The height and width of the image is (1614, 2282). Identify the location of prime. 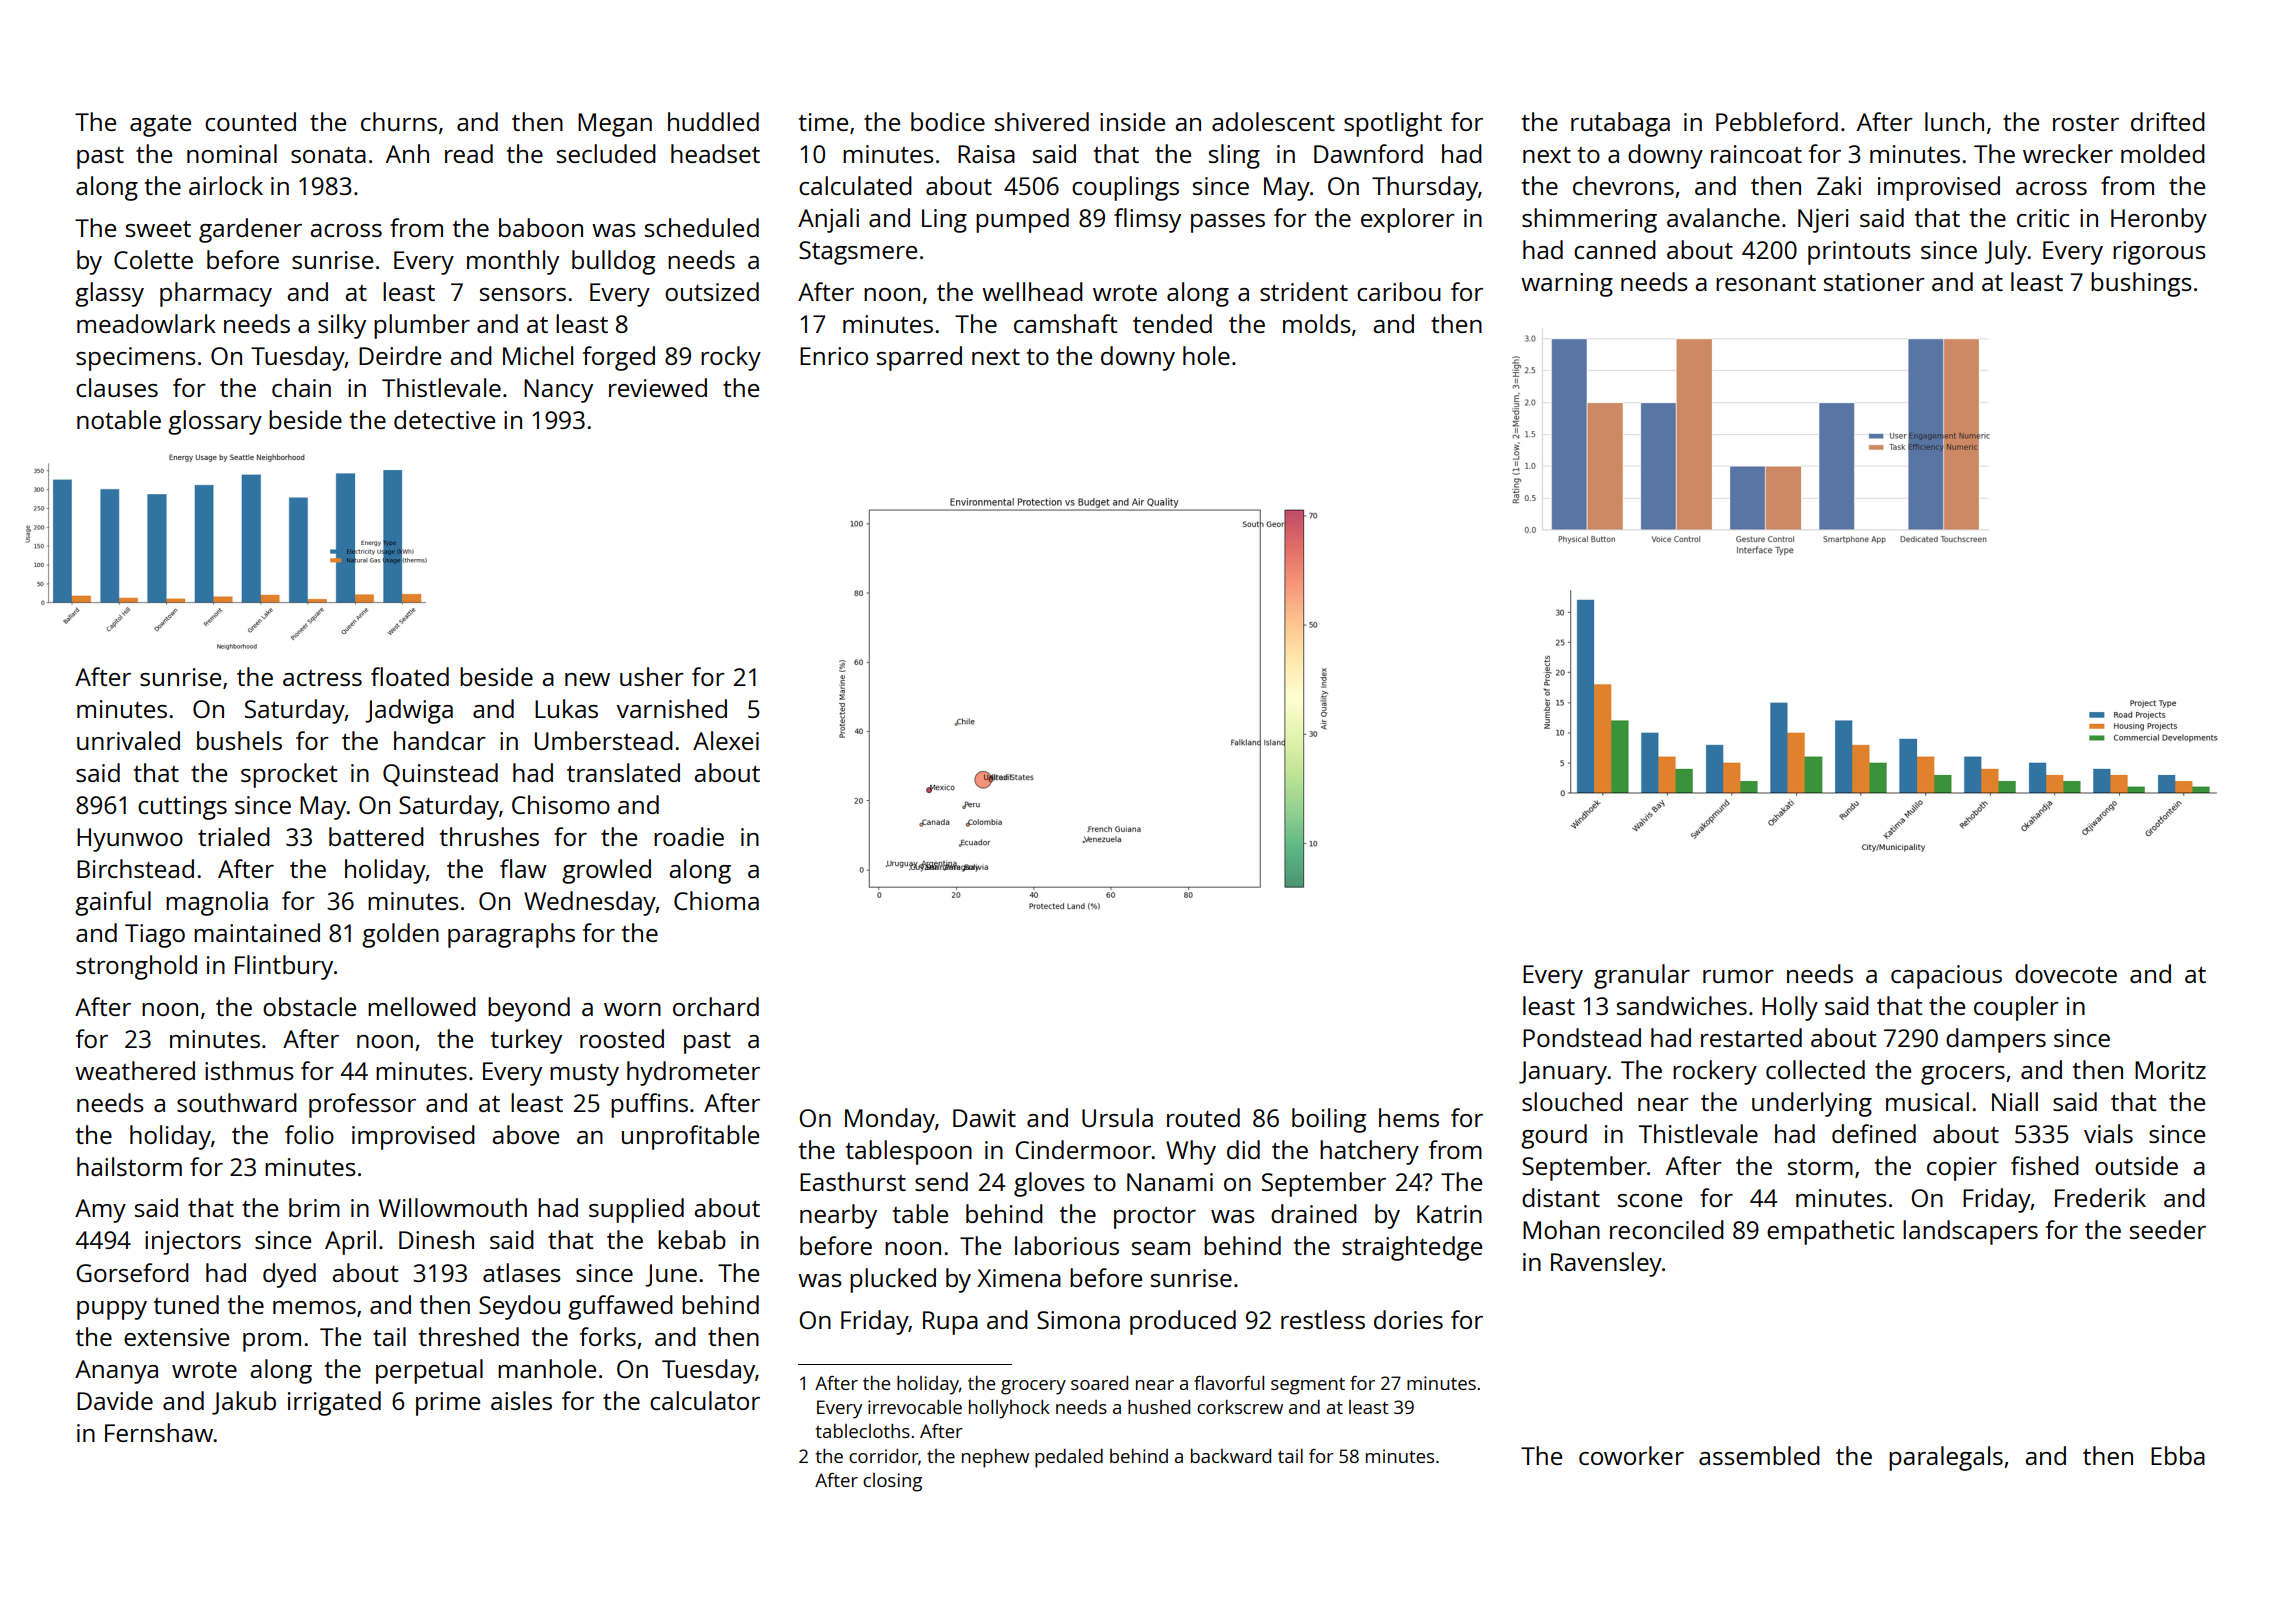
(448, 1404).
